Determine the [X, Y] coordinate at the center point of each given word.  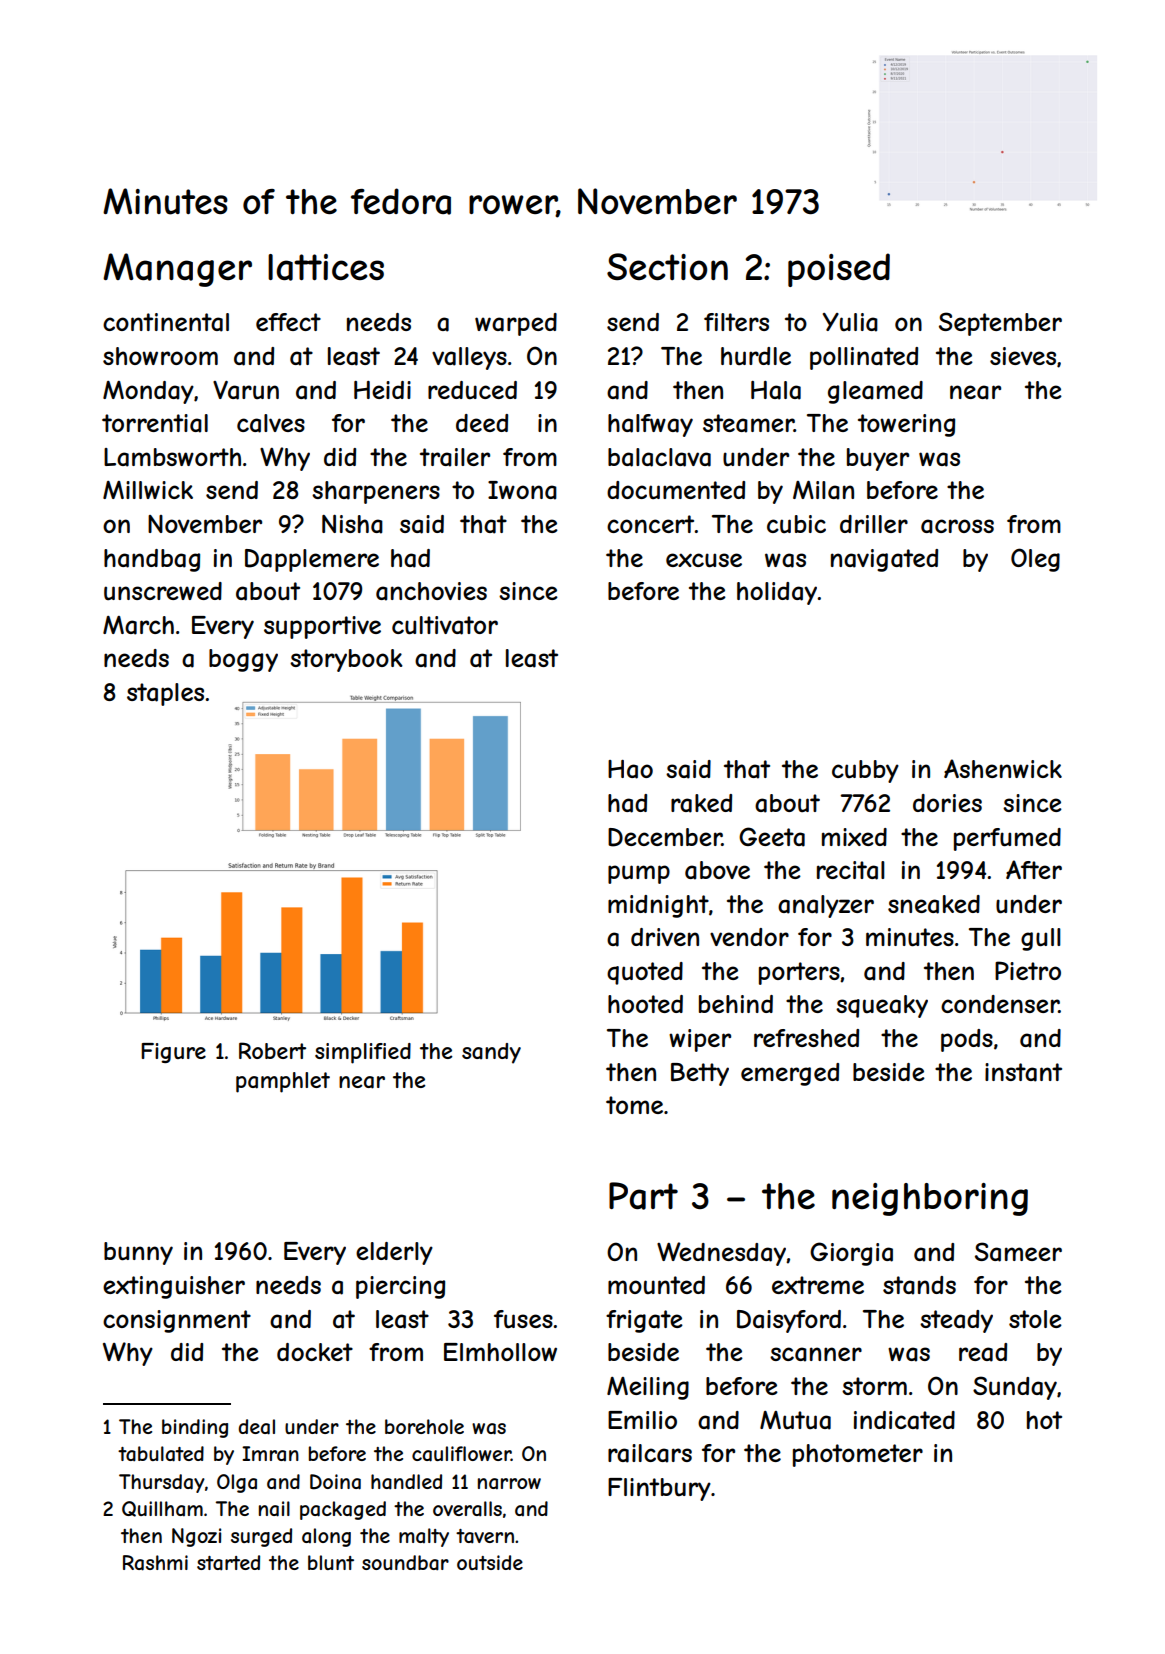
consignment [177, 1321]
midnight [658, 906]
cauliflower [461, 1454]
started [228, 1563]
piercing [400, 1287]
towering [906, 425]
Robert [272, 1050]
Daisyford [789, 1321]
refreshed [806, 1038]
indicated [904, 1420]
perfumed [1007, 839]
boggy [243, 660]
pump [639, 874]
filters [736, 322]
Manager [177, 270]
